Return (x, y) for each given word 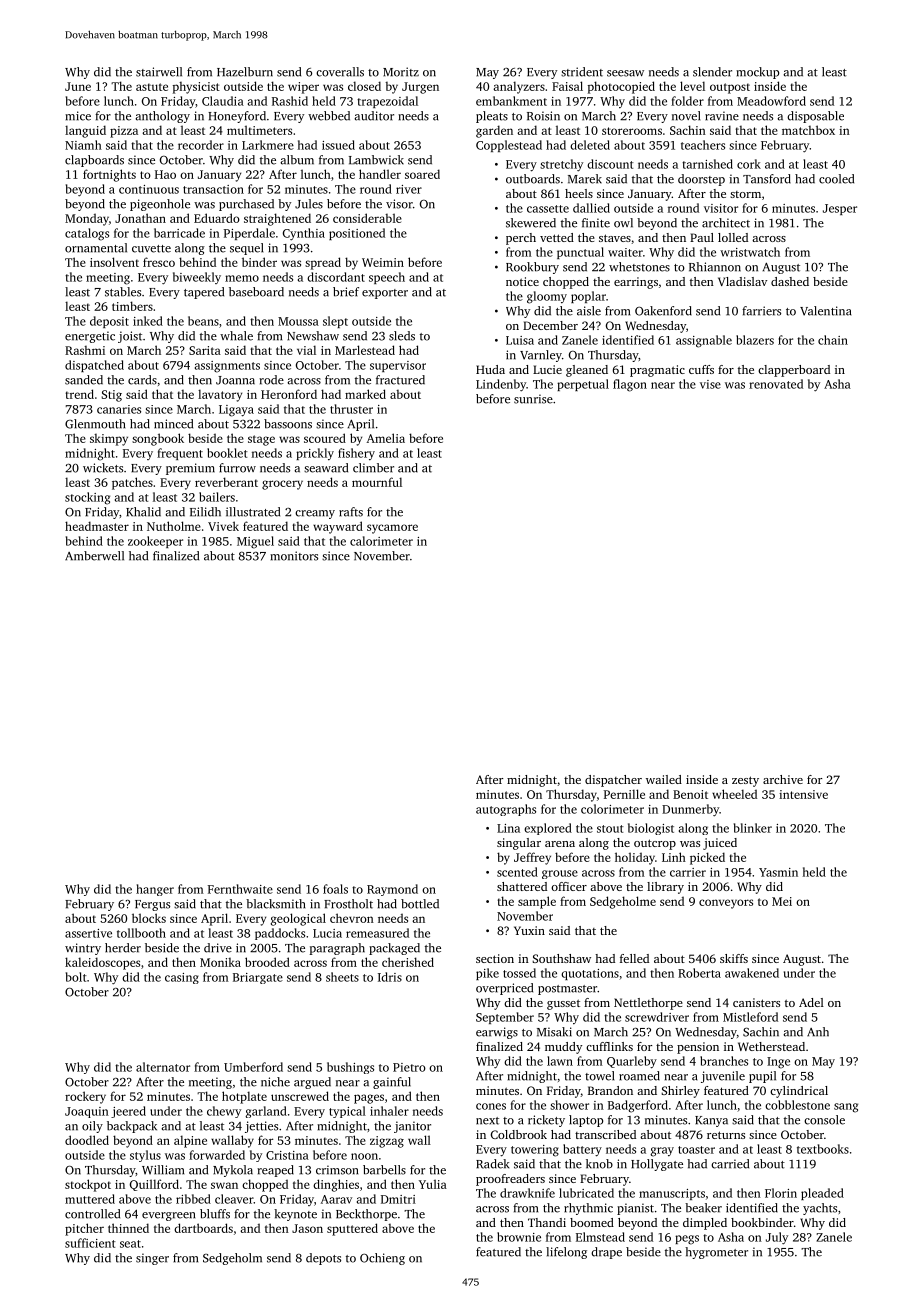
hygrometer (716, 1253)
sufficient (90, 1243)
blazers (755, 340)
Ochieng (382, 1259)
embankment (511, 101)
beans (203, 321)
